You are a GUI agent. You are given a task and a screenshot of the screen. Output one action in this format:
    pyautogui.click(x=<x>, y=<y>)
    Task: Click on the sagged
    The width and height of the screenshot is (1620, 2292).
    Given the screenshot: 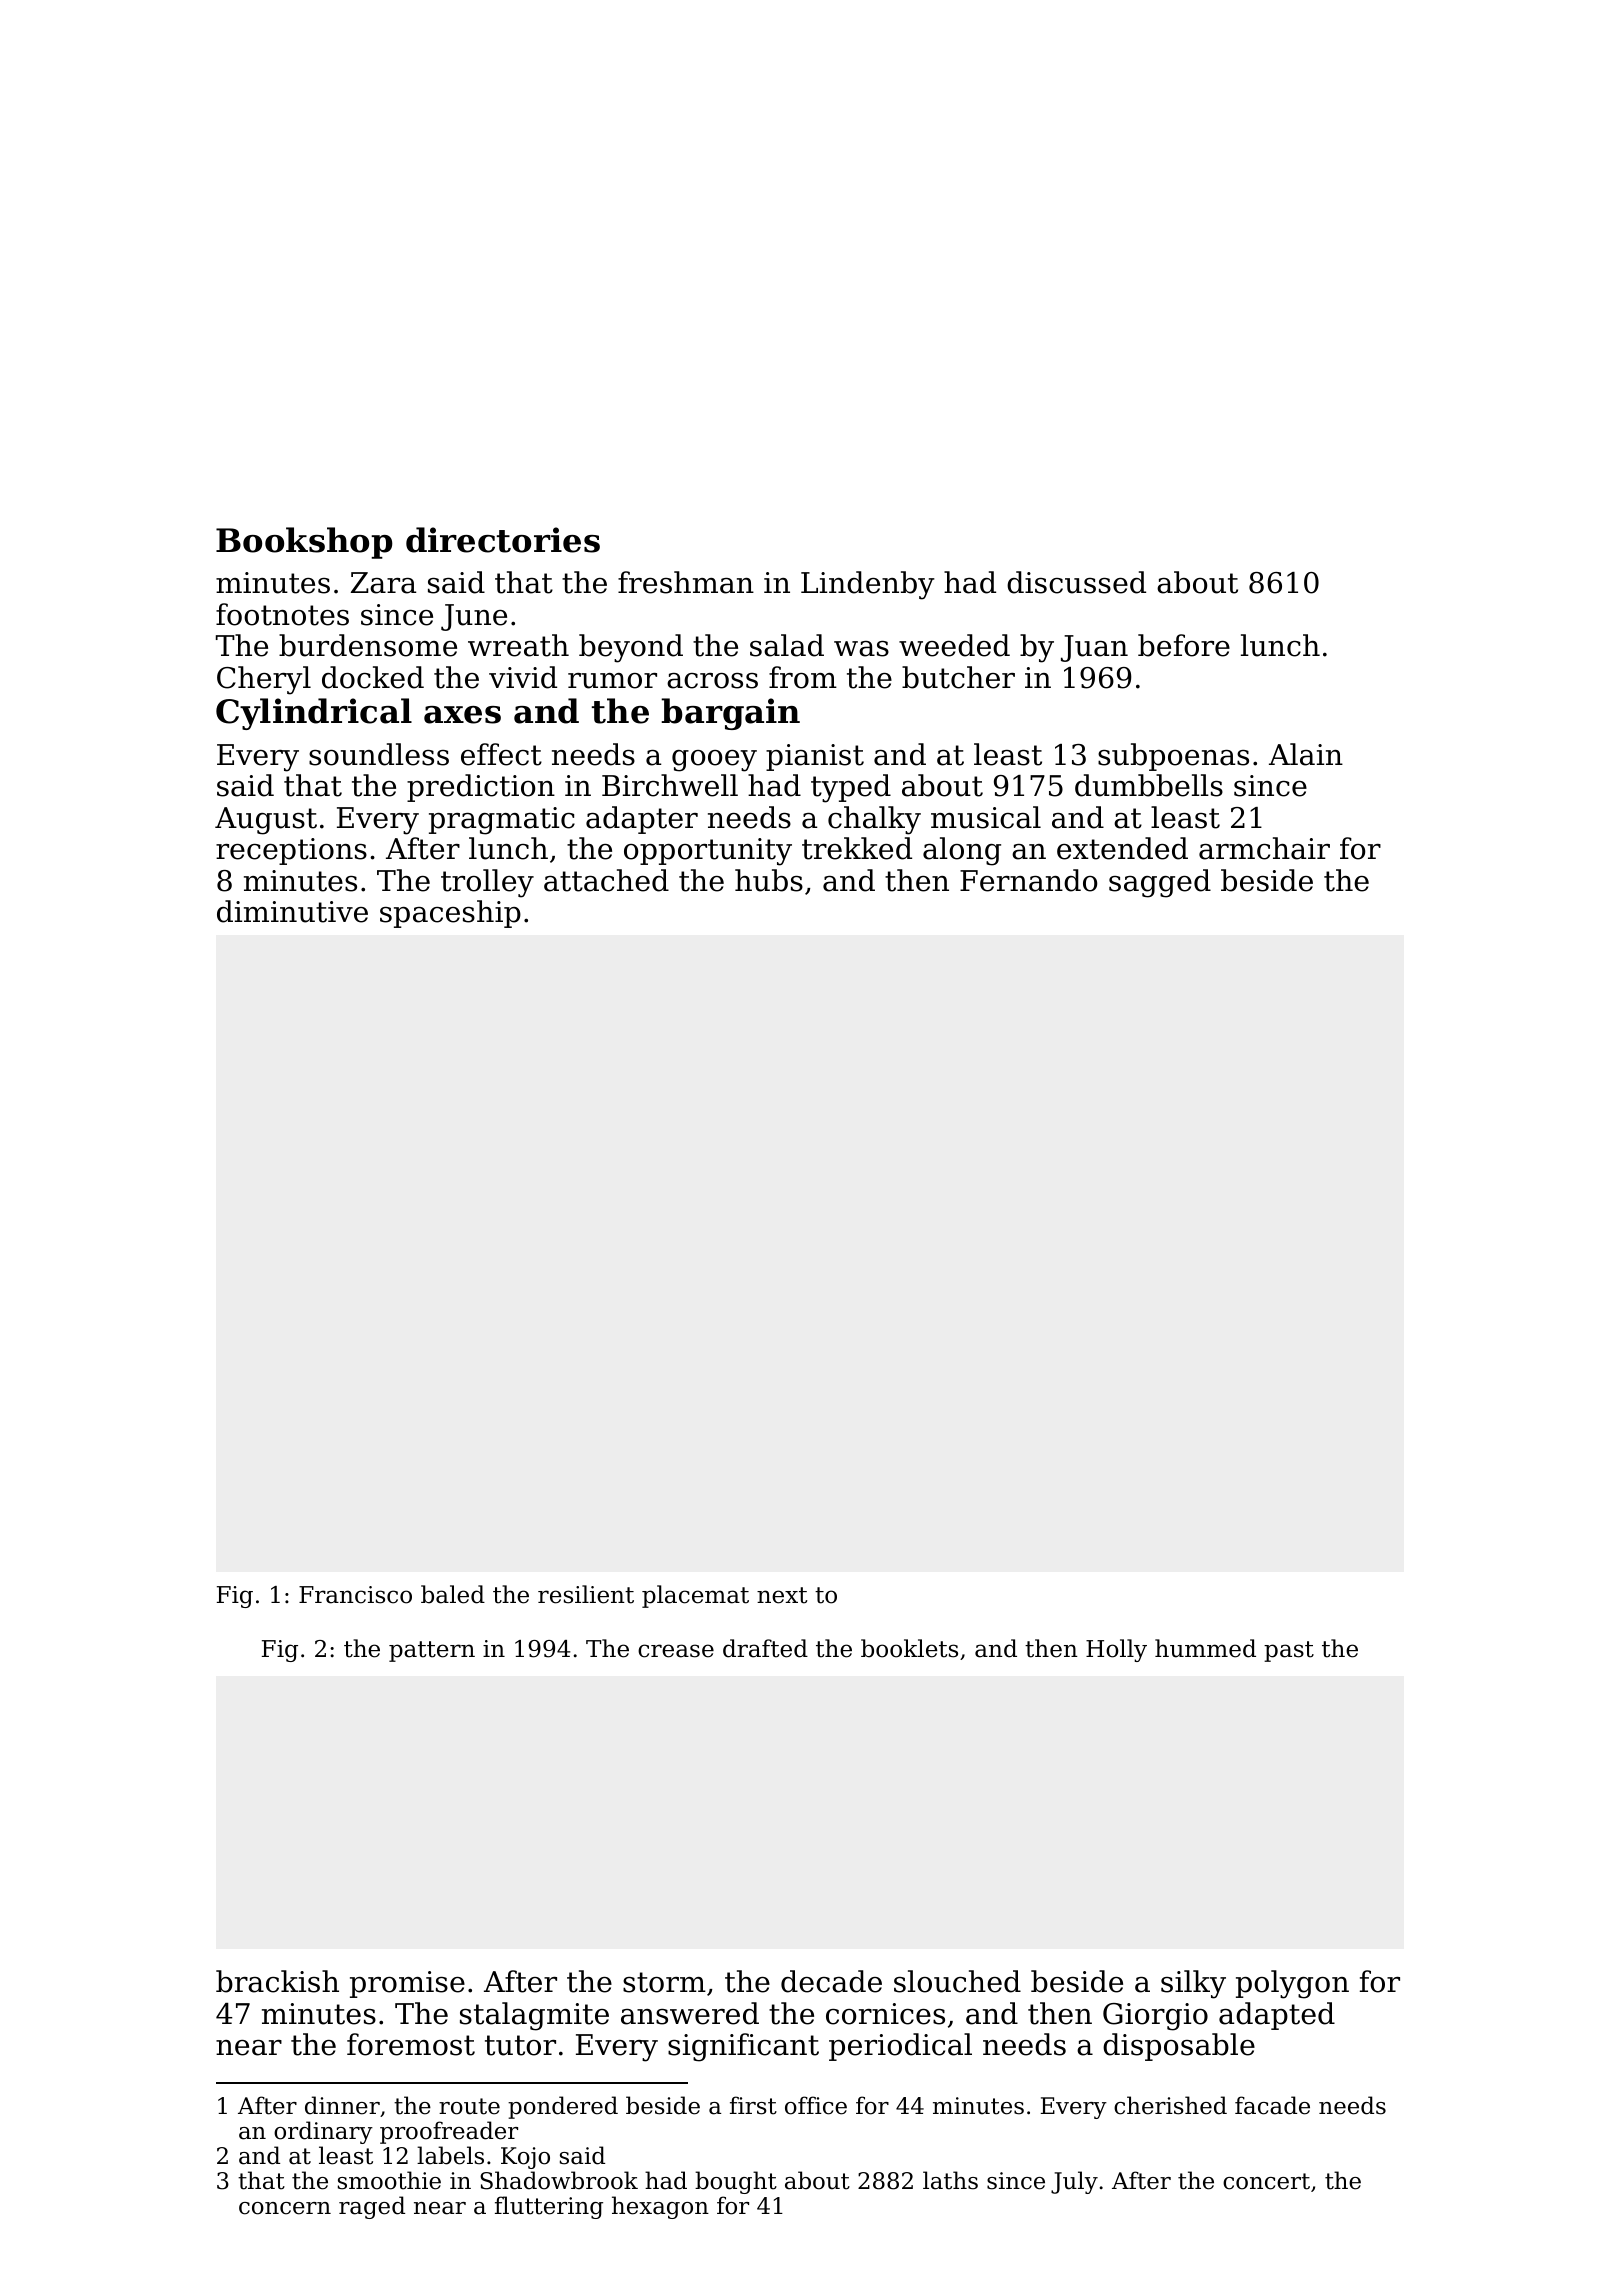 What is the action you would take?
    pyautogui.click(x=1160, y=883)
